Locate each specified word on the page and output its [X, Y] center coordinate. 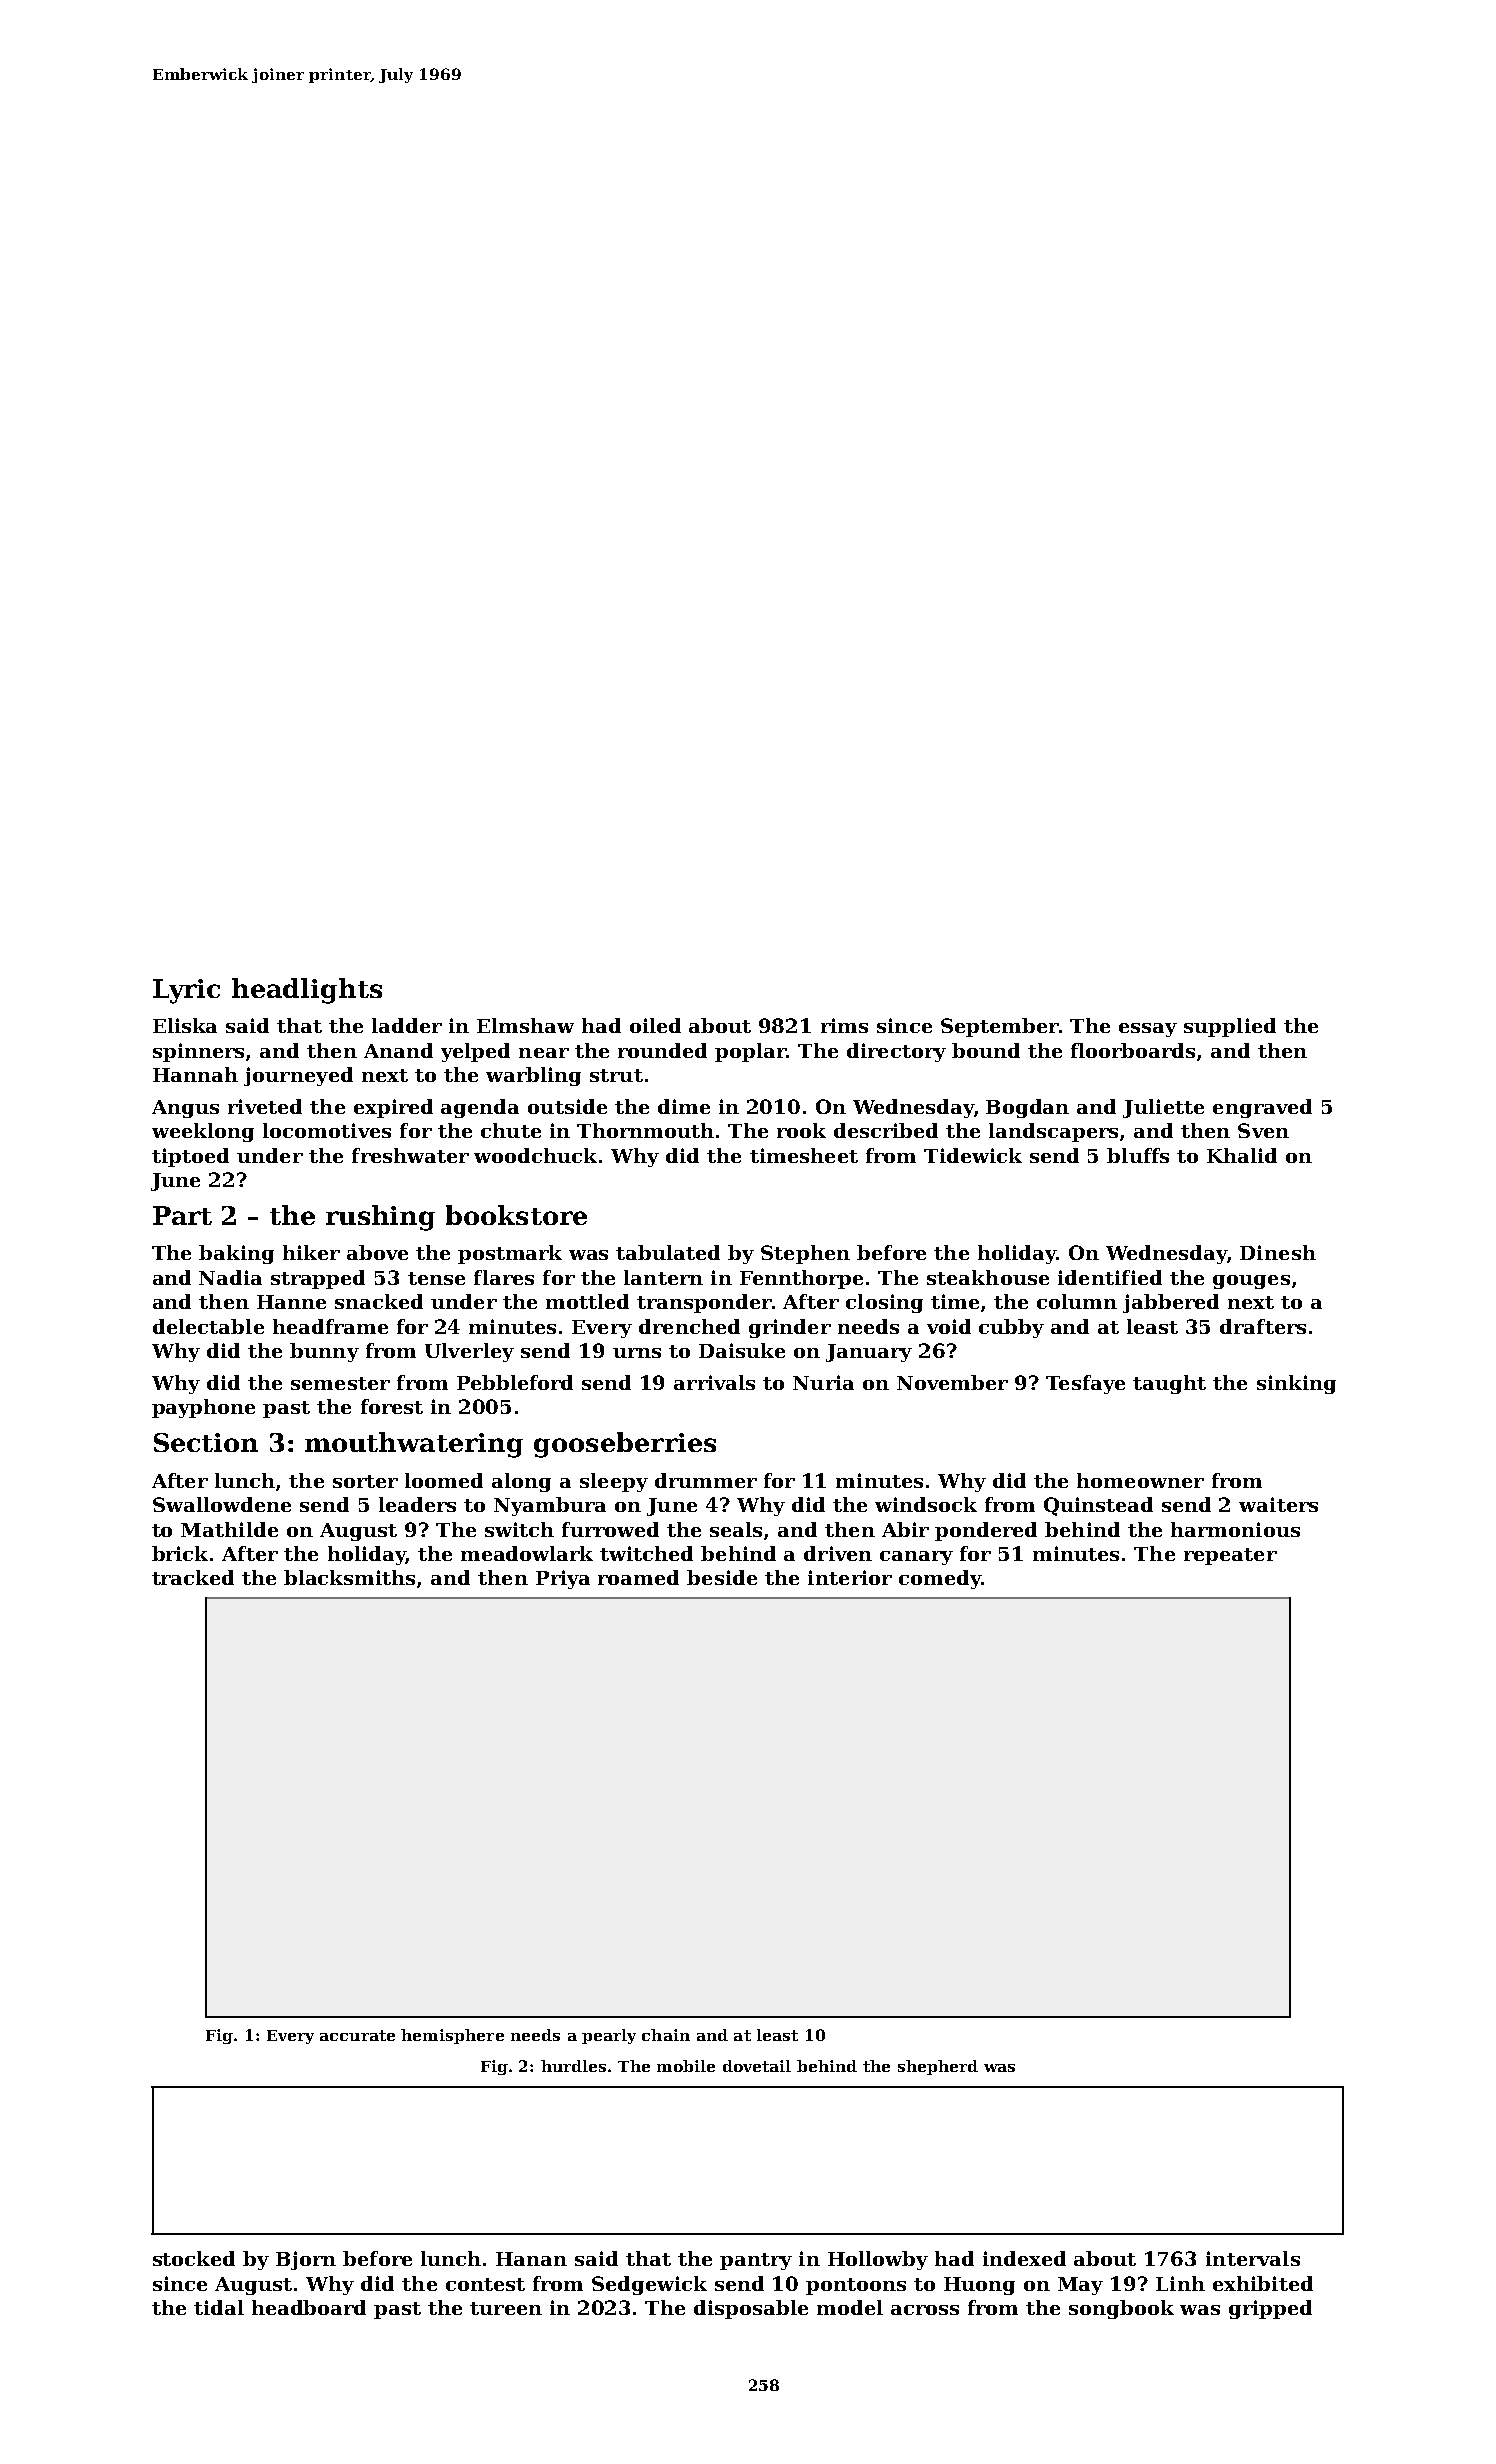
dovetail [757, 2066]
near [544, 1053]
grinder [790, 1328]
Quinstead [1098, 1506]
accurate [357, 2035]
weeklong [203, 1132]
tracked [193, 1577]
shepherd [938, 2067]
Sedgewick [649, 2285]
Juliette [1163, 1108]
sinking [1296, 1384]
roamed [638, 1577]
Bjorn [306, 2260]
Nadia [230, 1277]
